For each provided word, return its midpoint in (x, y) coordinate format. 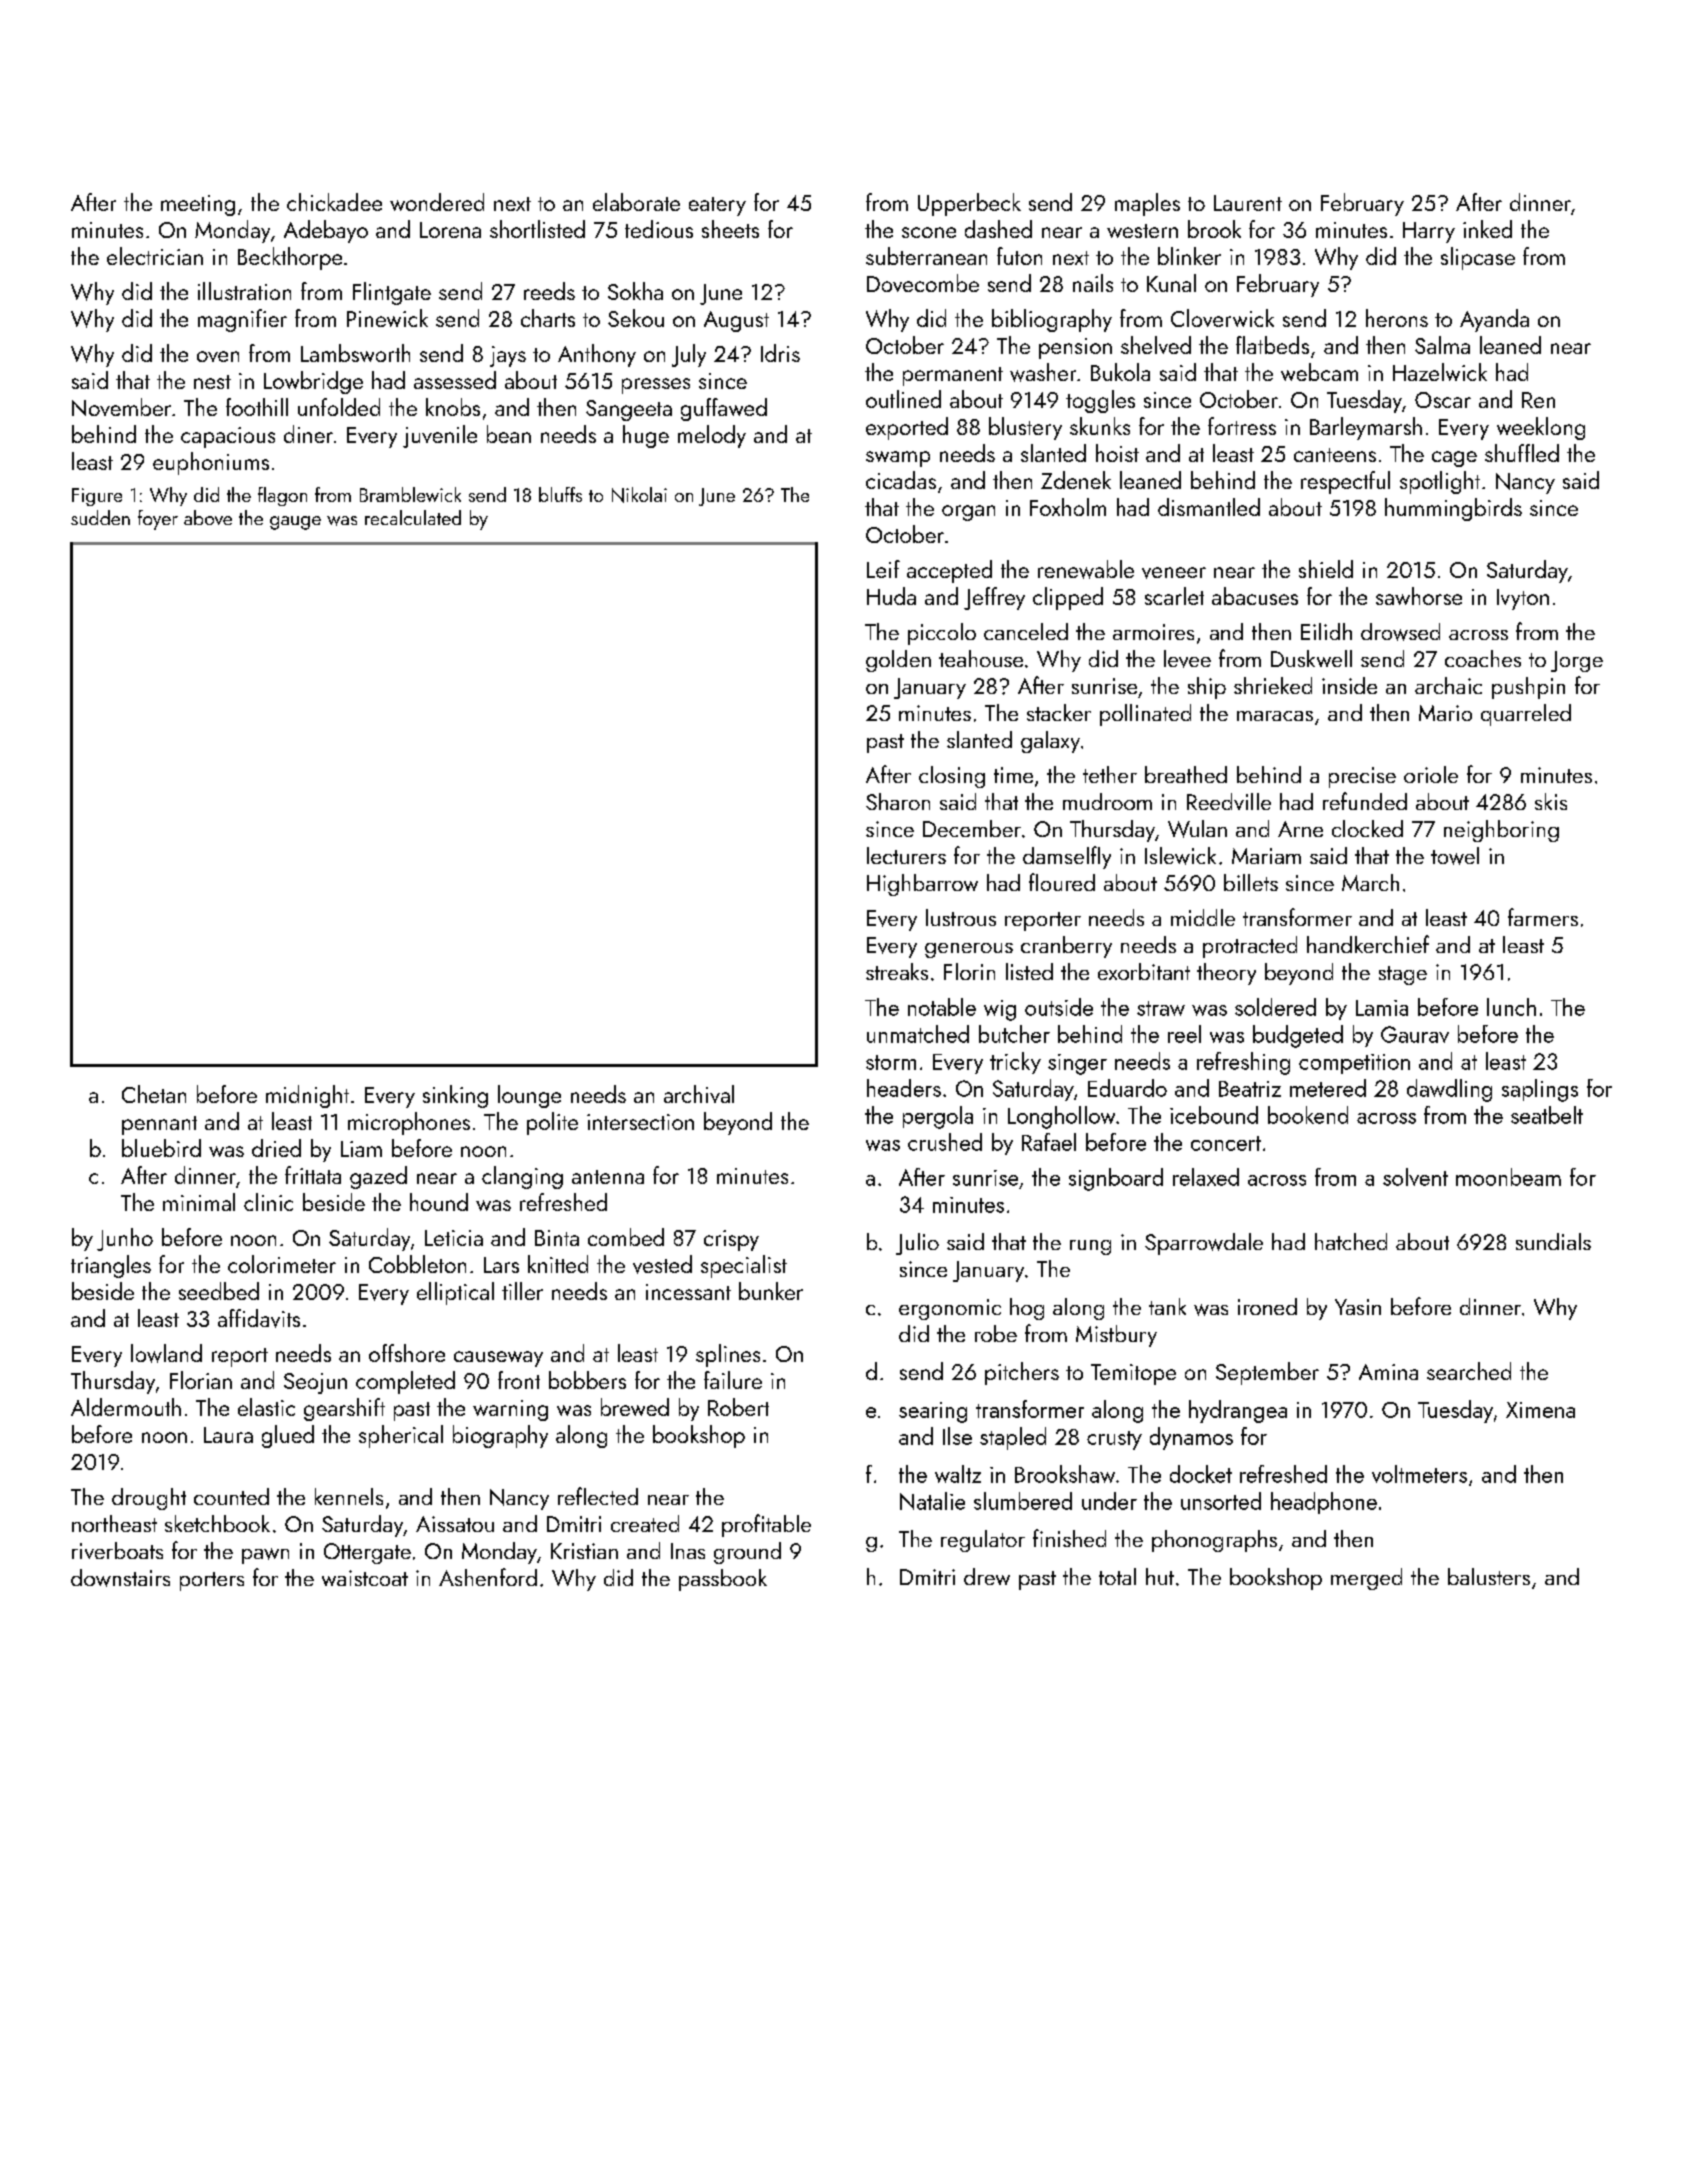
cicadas (901, 480)
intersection (640, 1122)
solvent (1415, 1177)
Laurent (1248, 203)
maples (1147, 204)
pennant (159, 1125)
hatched (1351, 1241)
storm (891, 1062)
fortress (1242, 426)
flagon (282, 496)
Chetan (154, 1094)
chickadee (334, 202)
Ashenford (488, 1577)
